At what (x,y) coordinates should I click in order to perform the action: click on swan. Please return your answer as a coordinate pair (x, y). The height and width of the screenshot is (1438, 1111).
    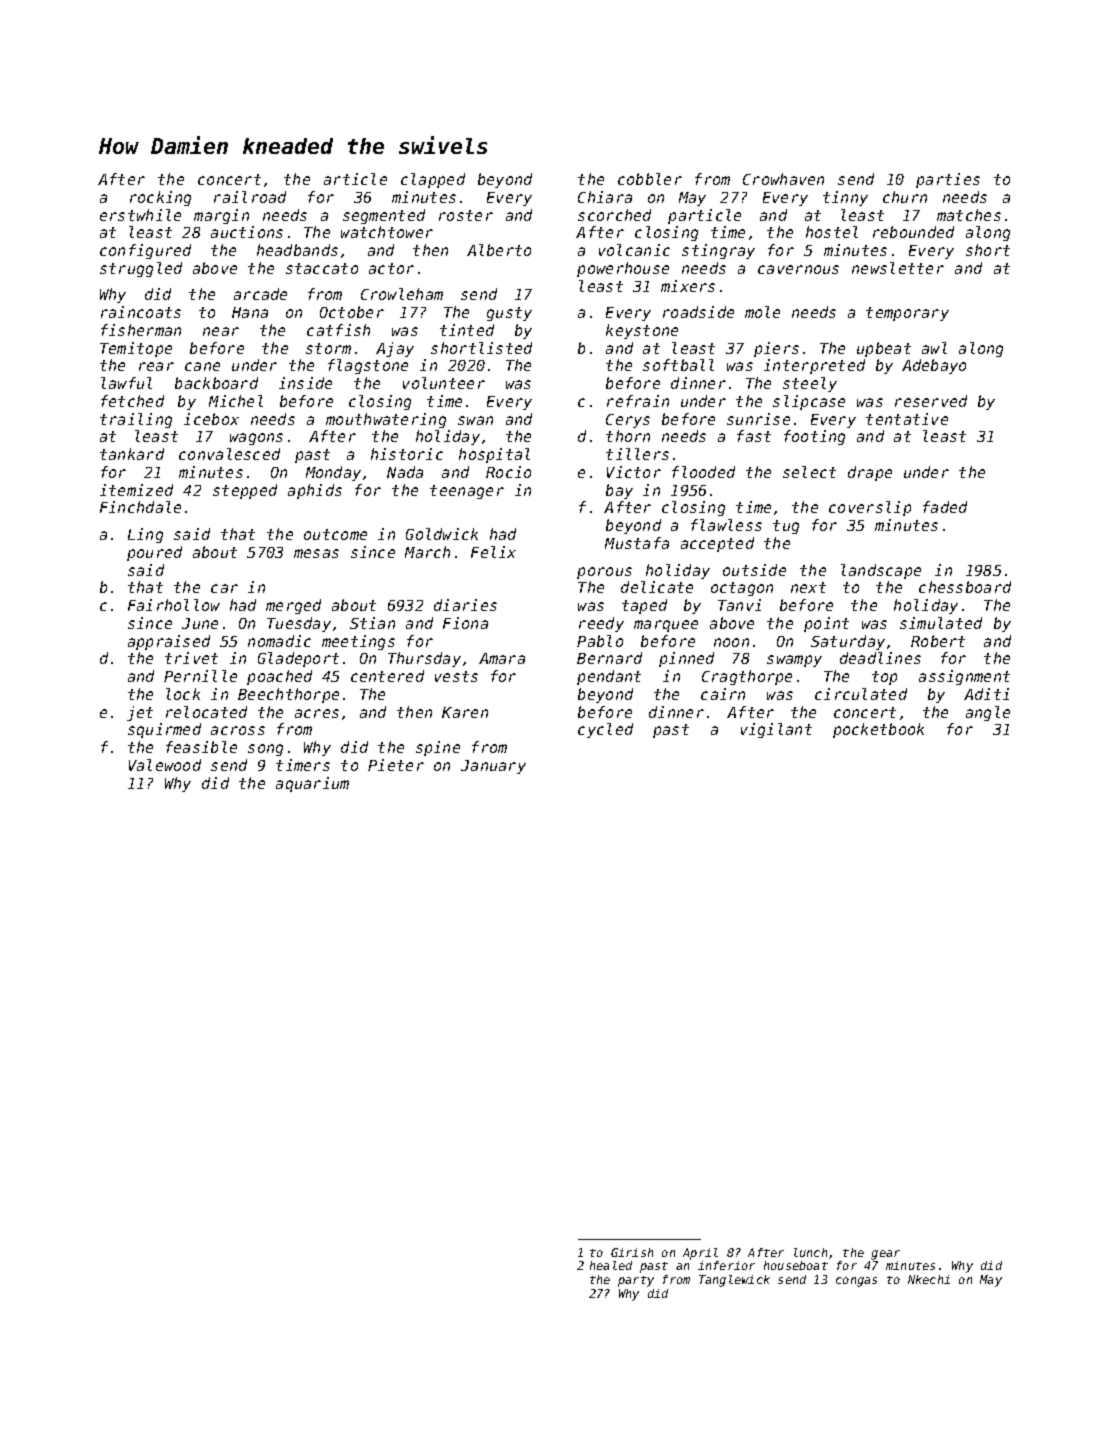
    Looking at the image, I should click on (475, 420).
